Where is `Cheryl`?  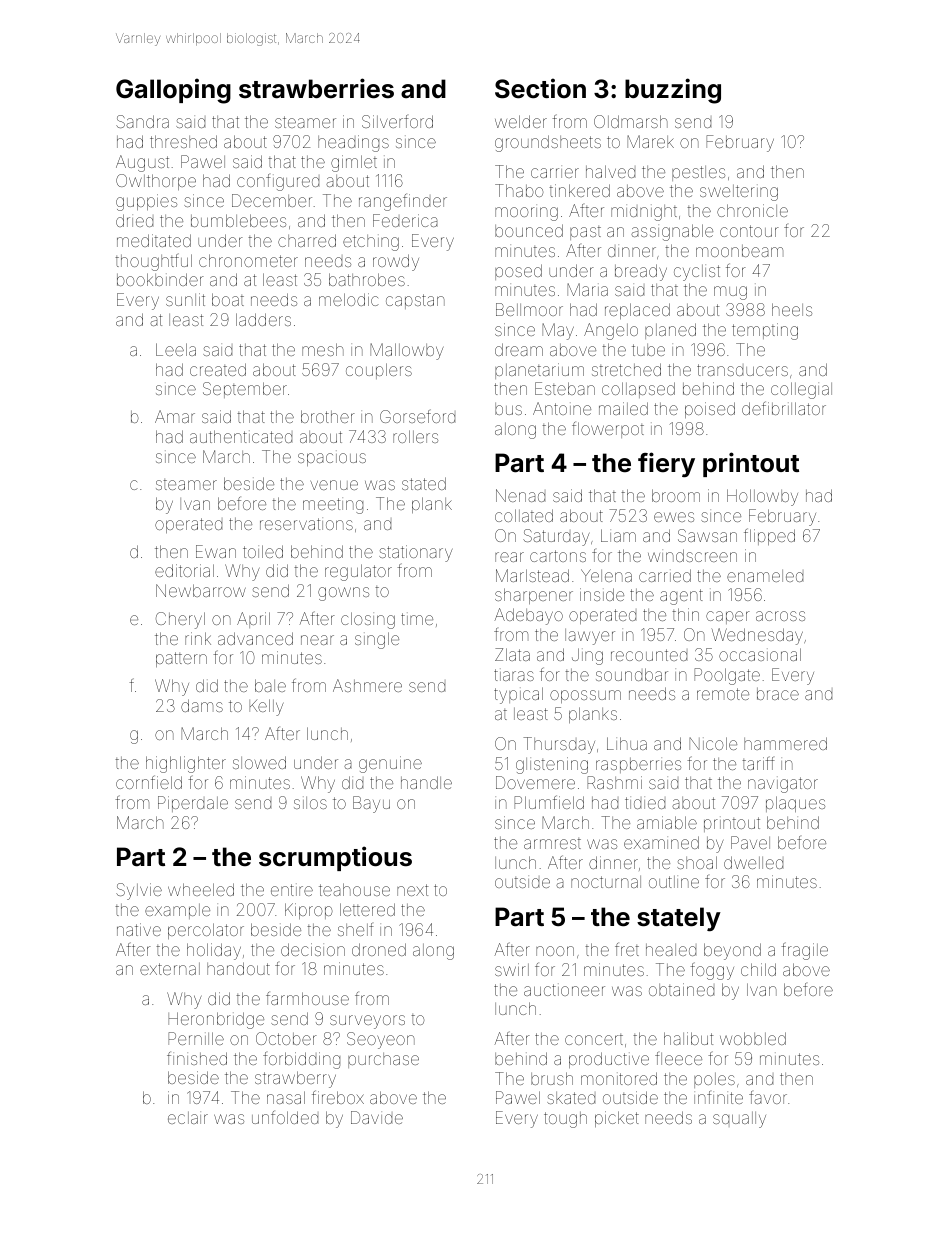 Cheryl is located at coordinates (180, 620).
